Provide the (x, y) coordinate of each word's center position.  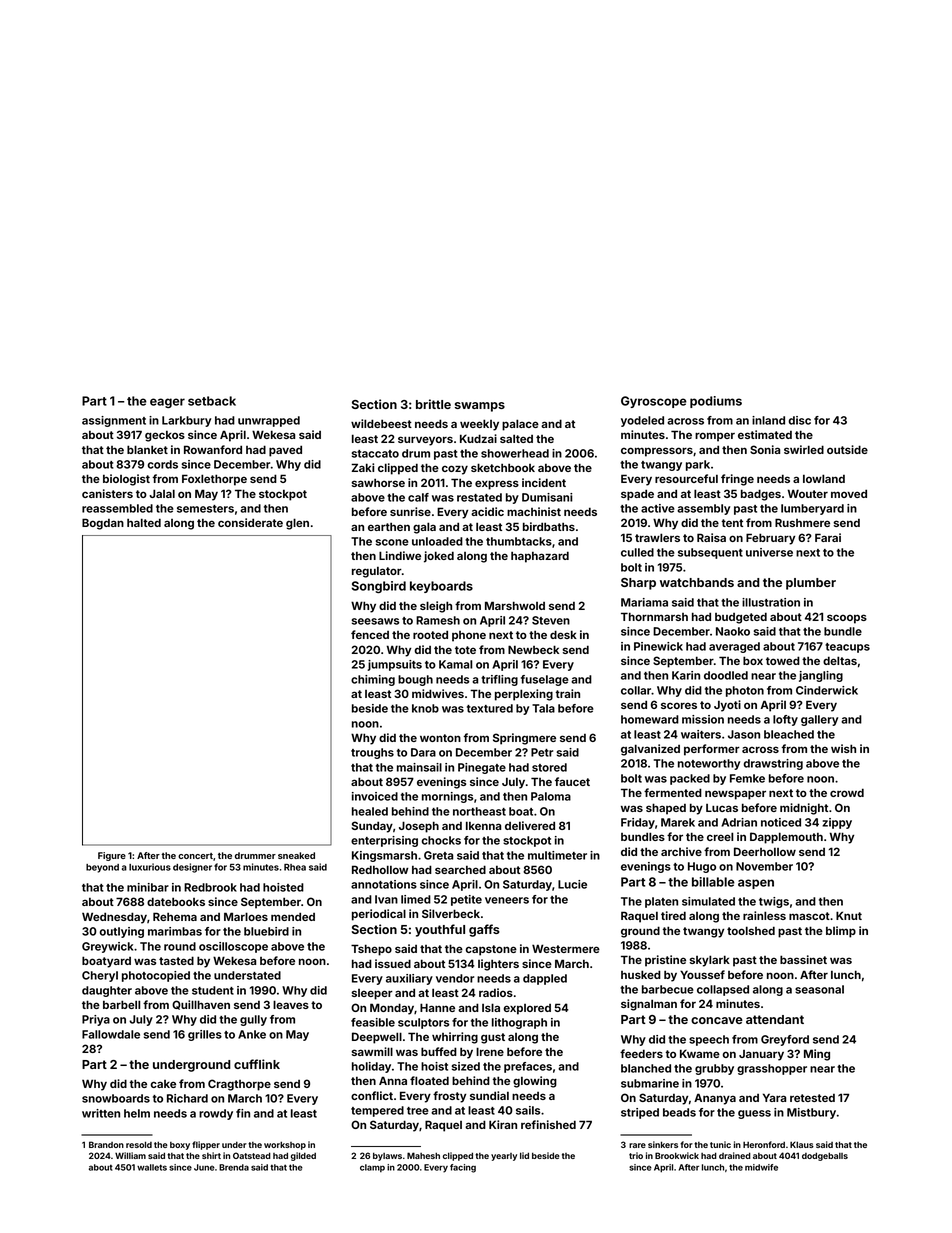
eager (167, 403)
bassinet (803, 959)
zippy (837, 823)
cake (163, 1084)
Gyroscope (654, 402)
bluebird (266, 931)
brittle (433, 404)
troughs (372, 753)
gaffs (484, 930)
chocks (441, 840)
